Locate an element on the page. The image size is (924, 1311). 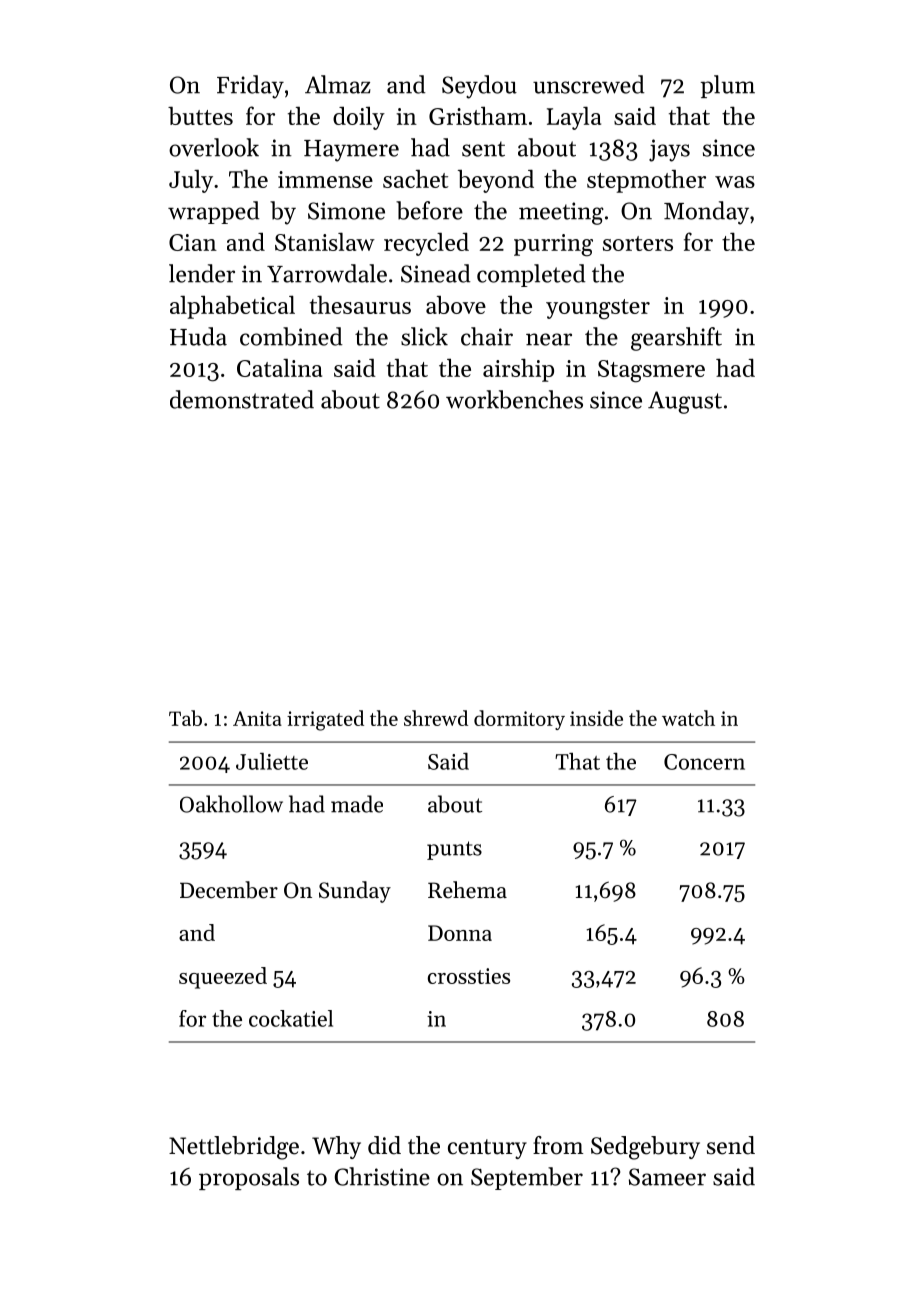
slick is located at coordinates (424, 336).
